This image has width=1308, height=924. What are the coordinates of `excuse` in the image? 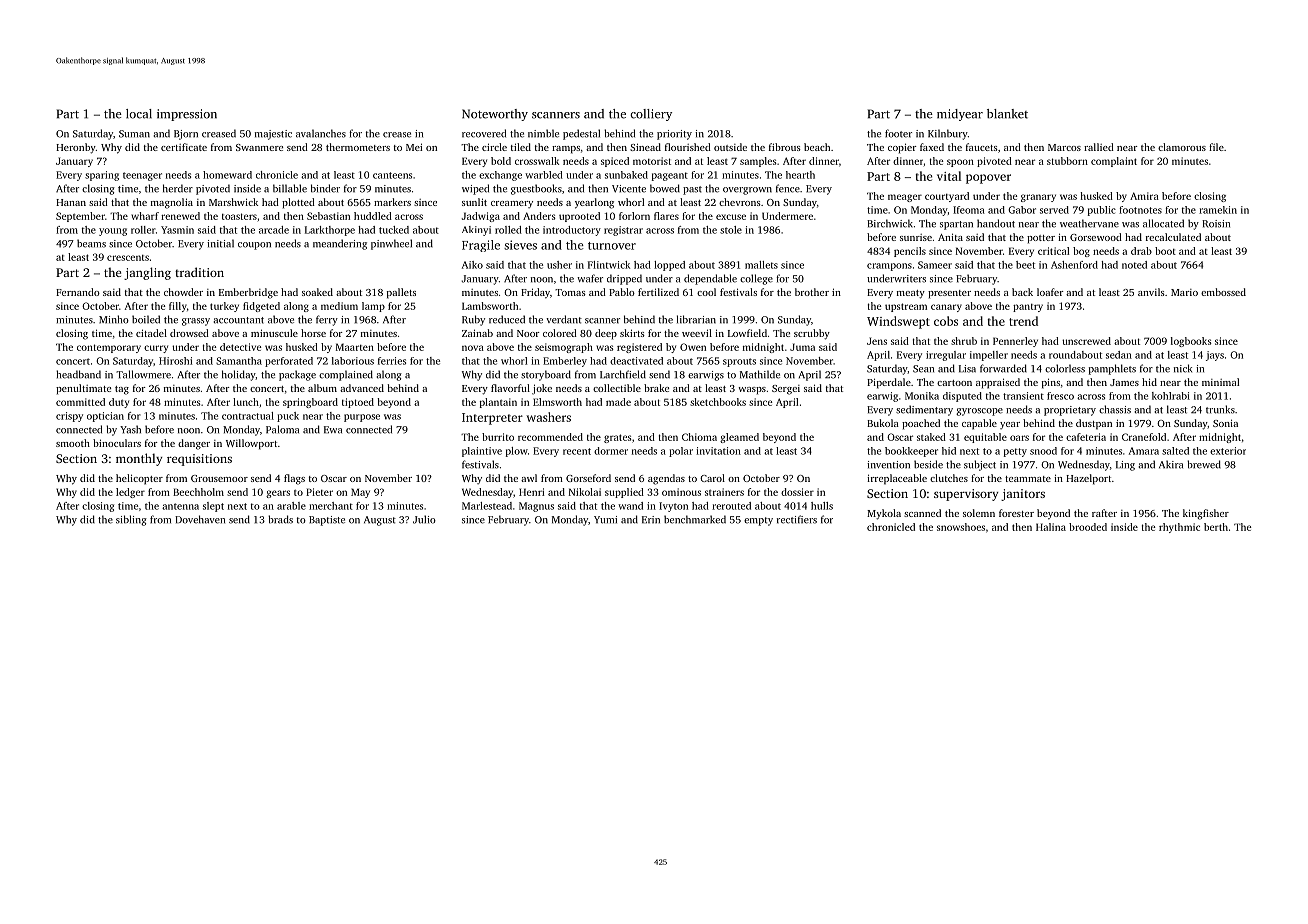 It's located at (731, 217).
